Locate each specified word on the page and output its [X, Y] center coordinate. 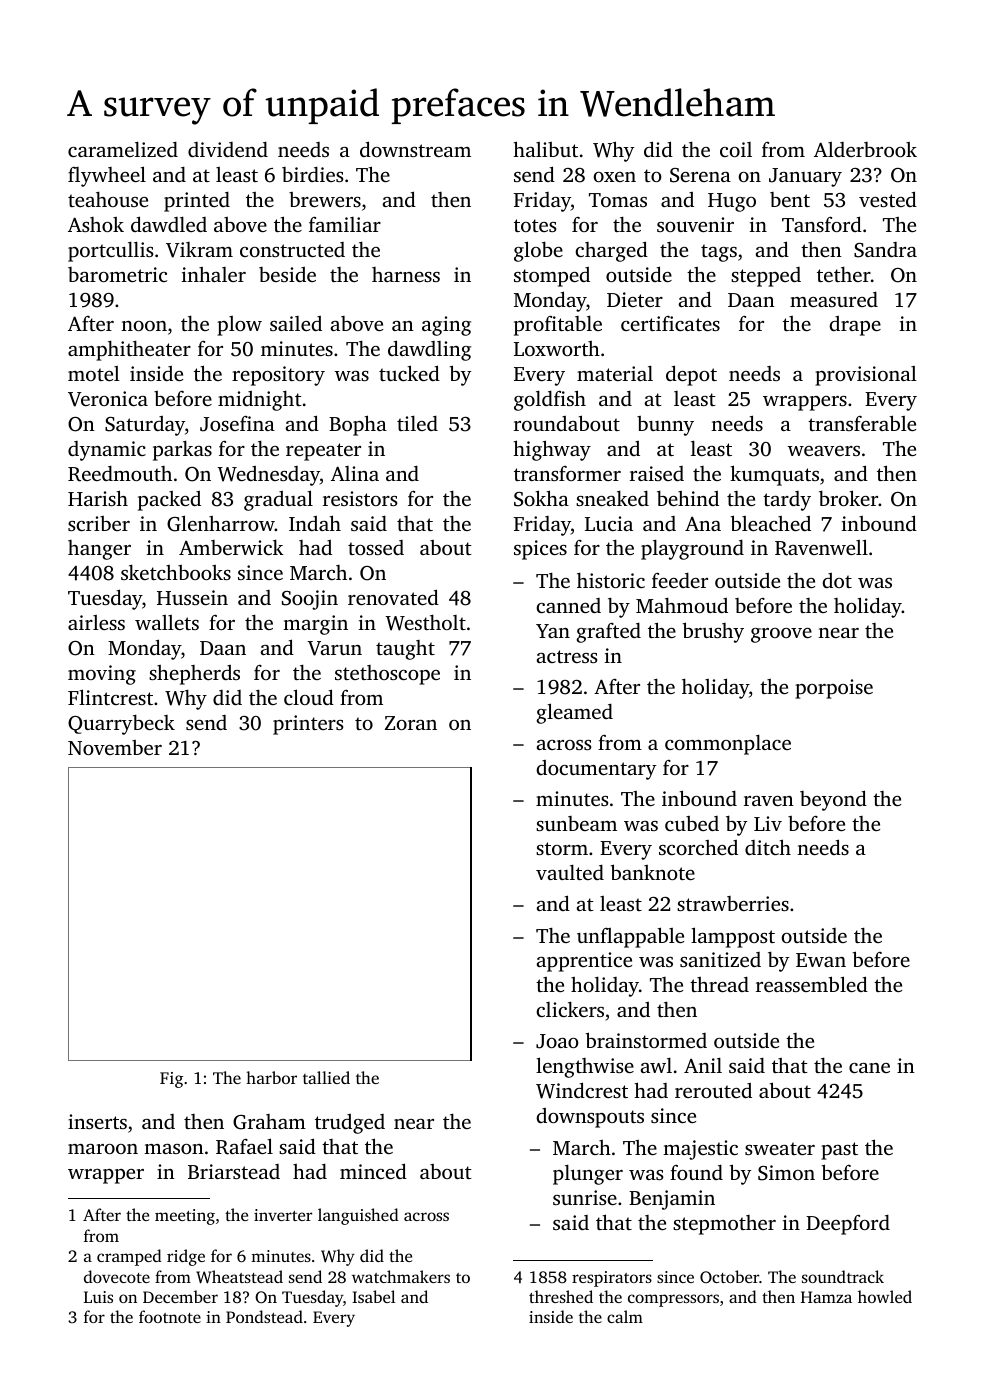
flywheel [107, 176]
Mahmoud [682, 605]
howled [885, 1296]
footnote [170, 1316]
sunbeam [576, 823]
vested [888, 199]
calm [625, 1316]
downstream [415, 149]
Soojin [310, 600]
